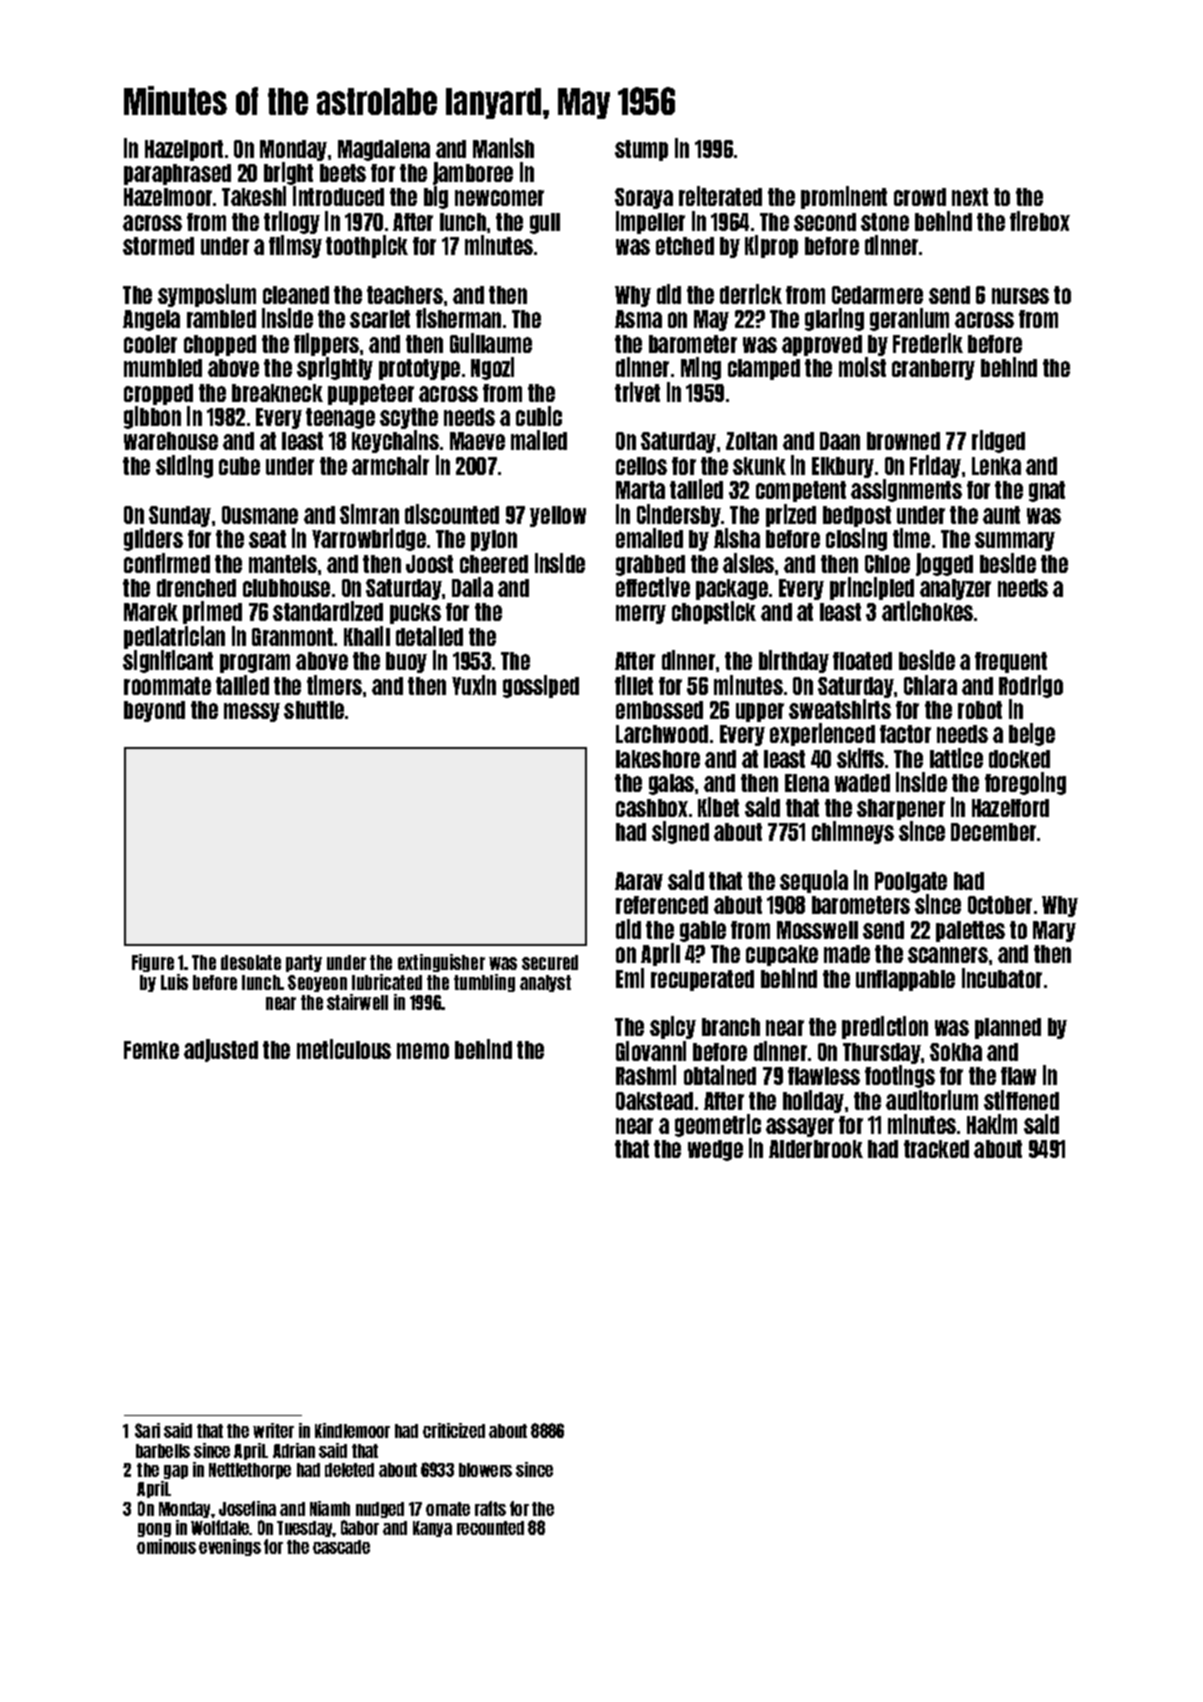 This screenshot has height=1702, width=1203. Describe the element at coordinates (423, 1051) in the screenshot. I see `memo` at that location.
